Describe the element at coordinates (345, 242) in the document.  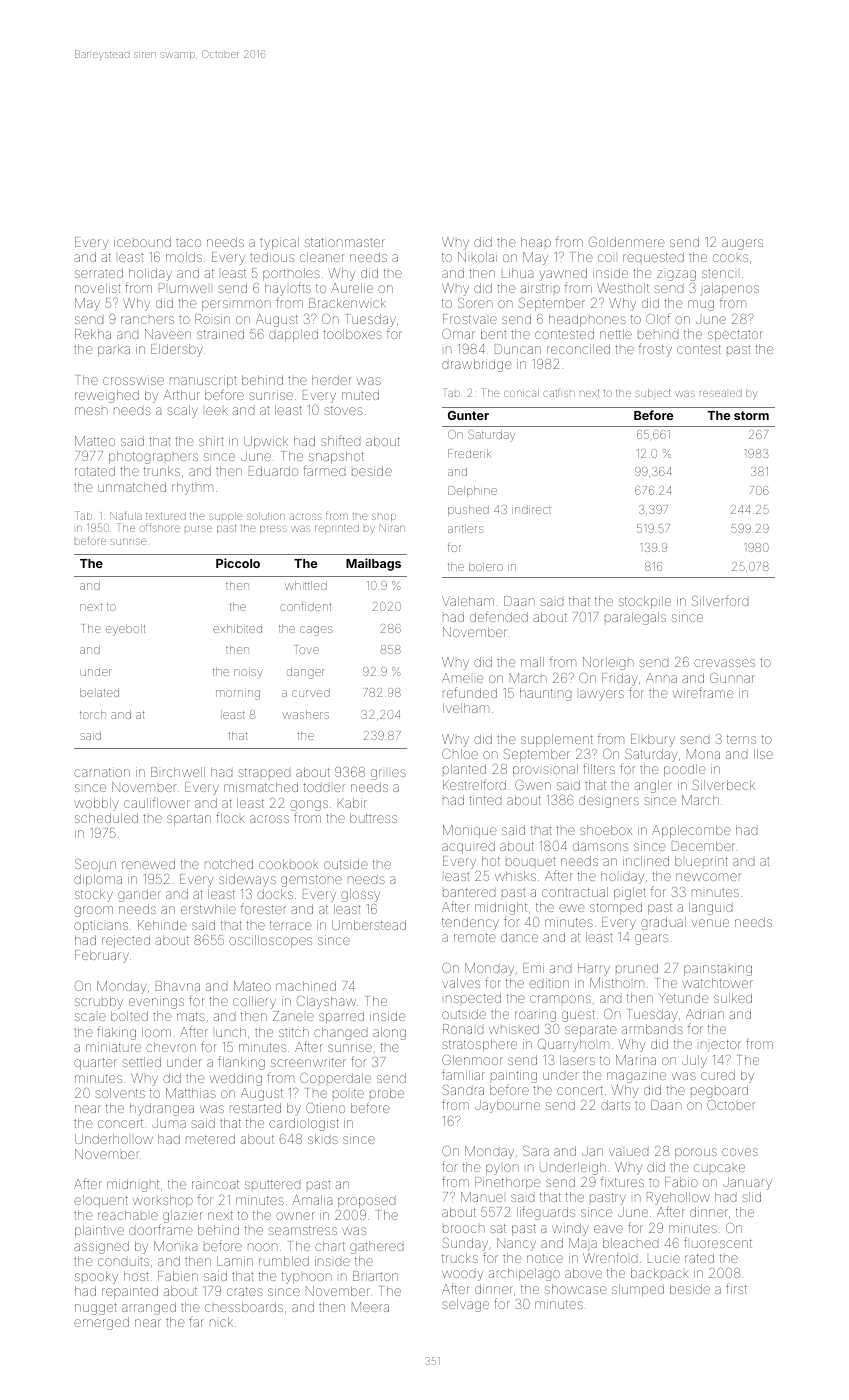
I see `stationmaster` at that location.
